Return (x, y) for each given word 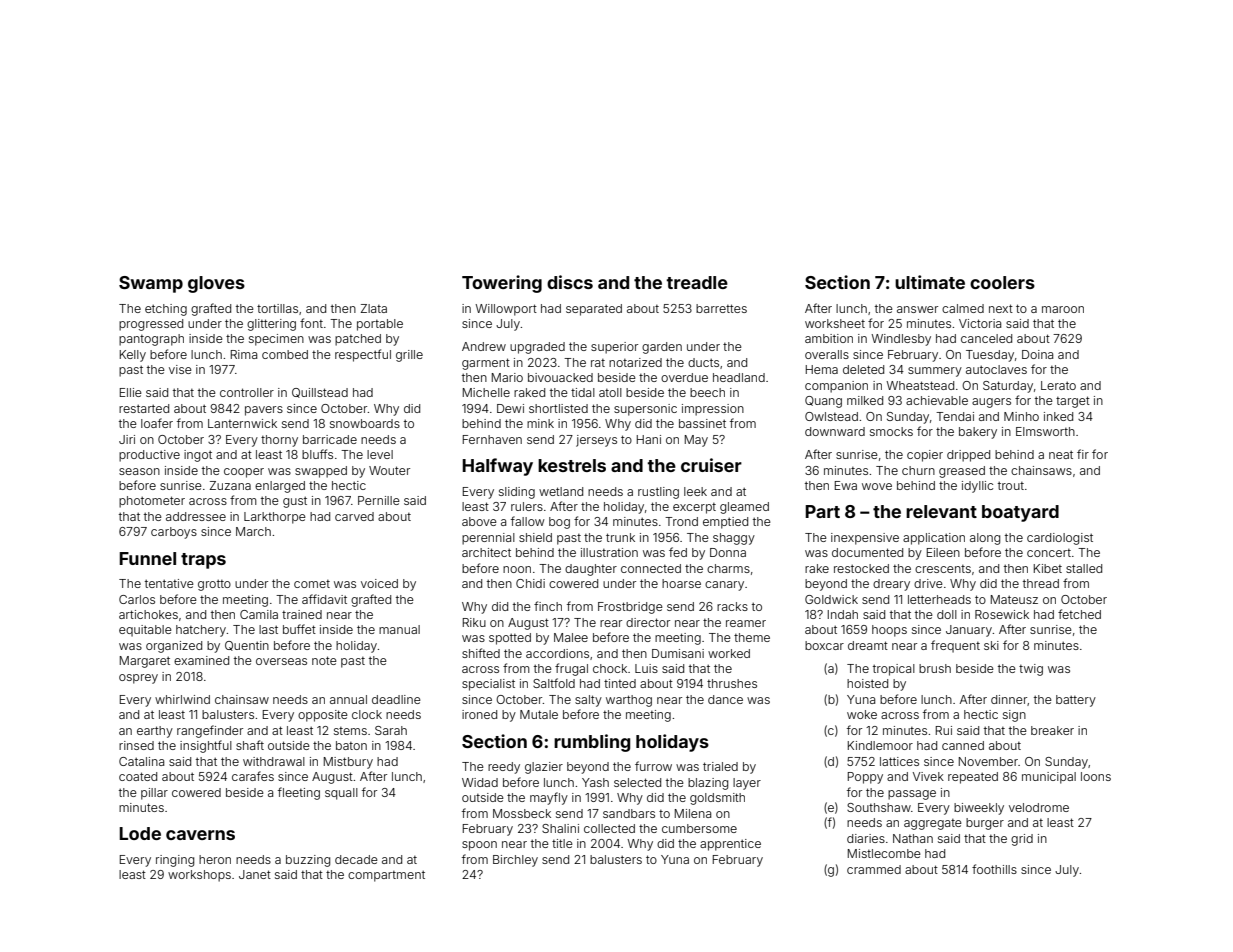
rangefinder (210, 731)
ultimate (930, 282)
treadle (697, 282)
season (139, 471)
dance (725, 699)
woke (862, 714)
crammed (874, 869)
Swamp (151, 284)
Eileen (943, 552)
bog (559, 523)
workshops (199, 876)
